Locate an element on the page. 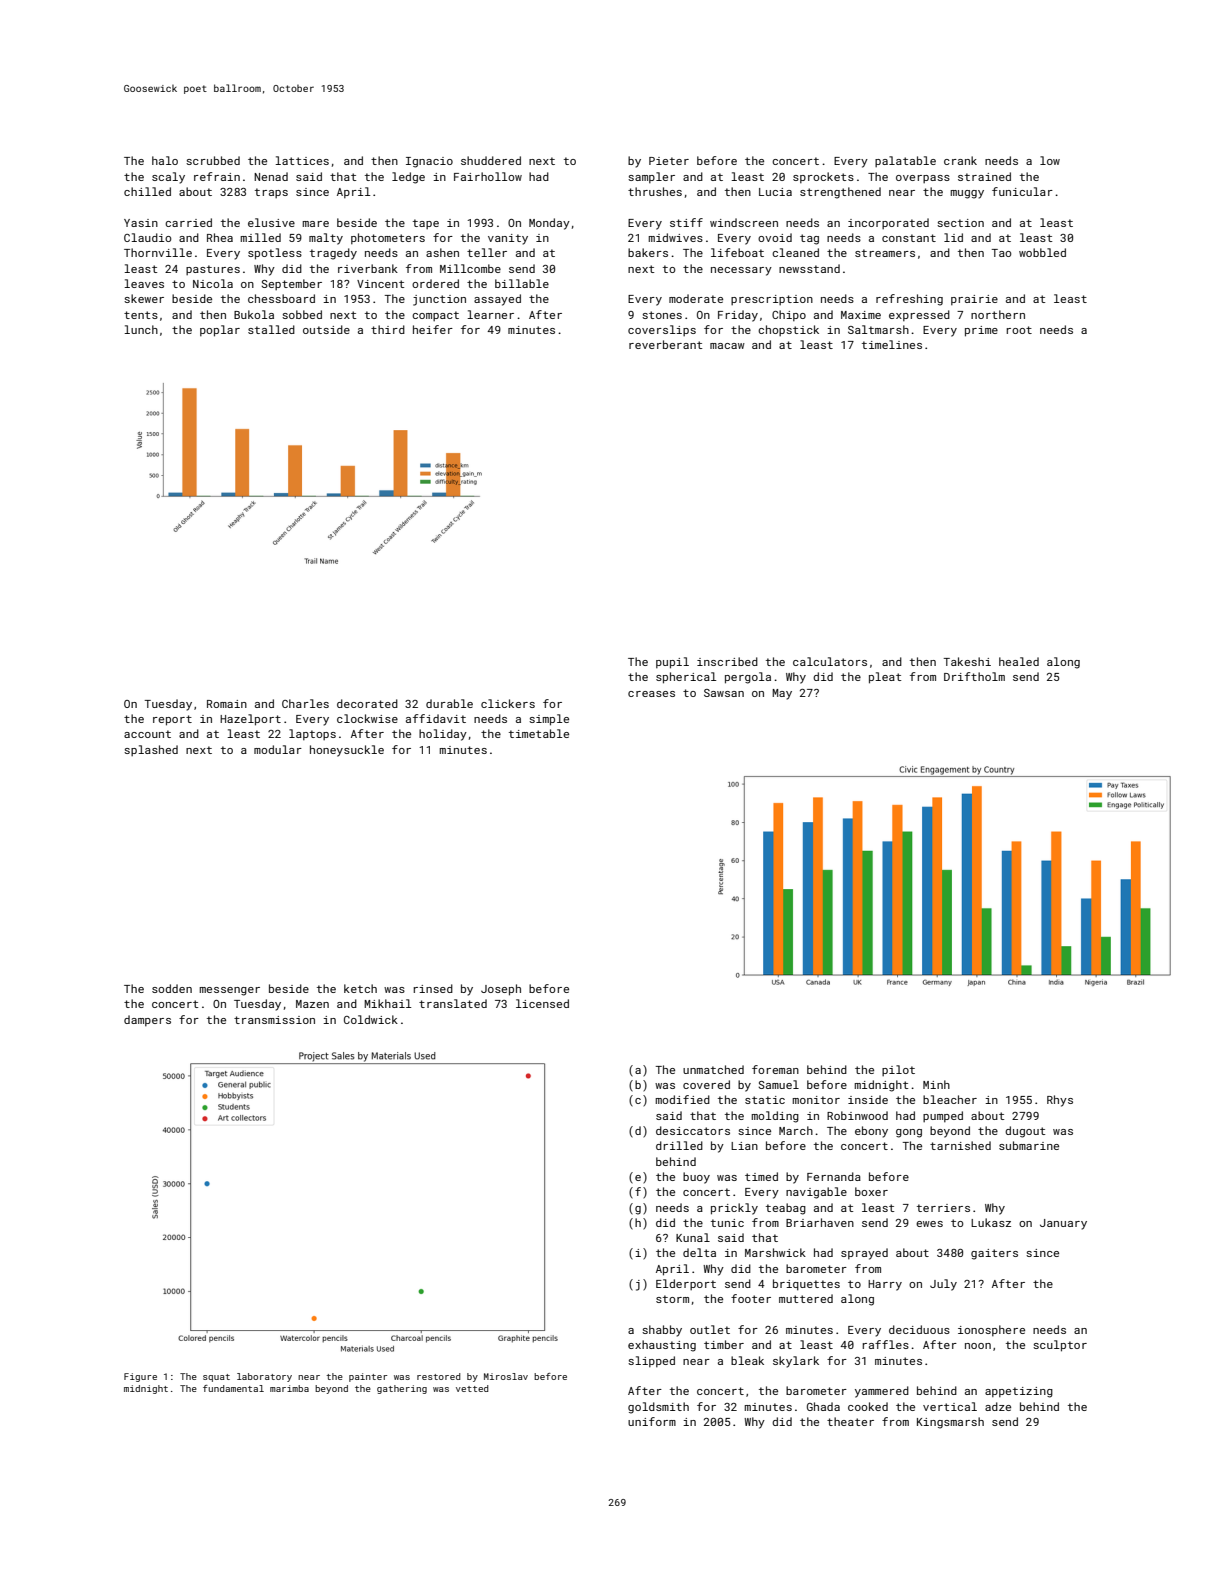 This image has width=1217, height=1575. inscribed is located at coordinates (727, 661).
